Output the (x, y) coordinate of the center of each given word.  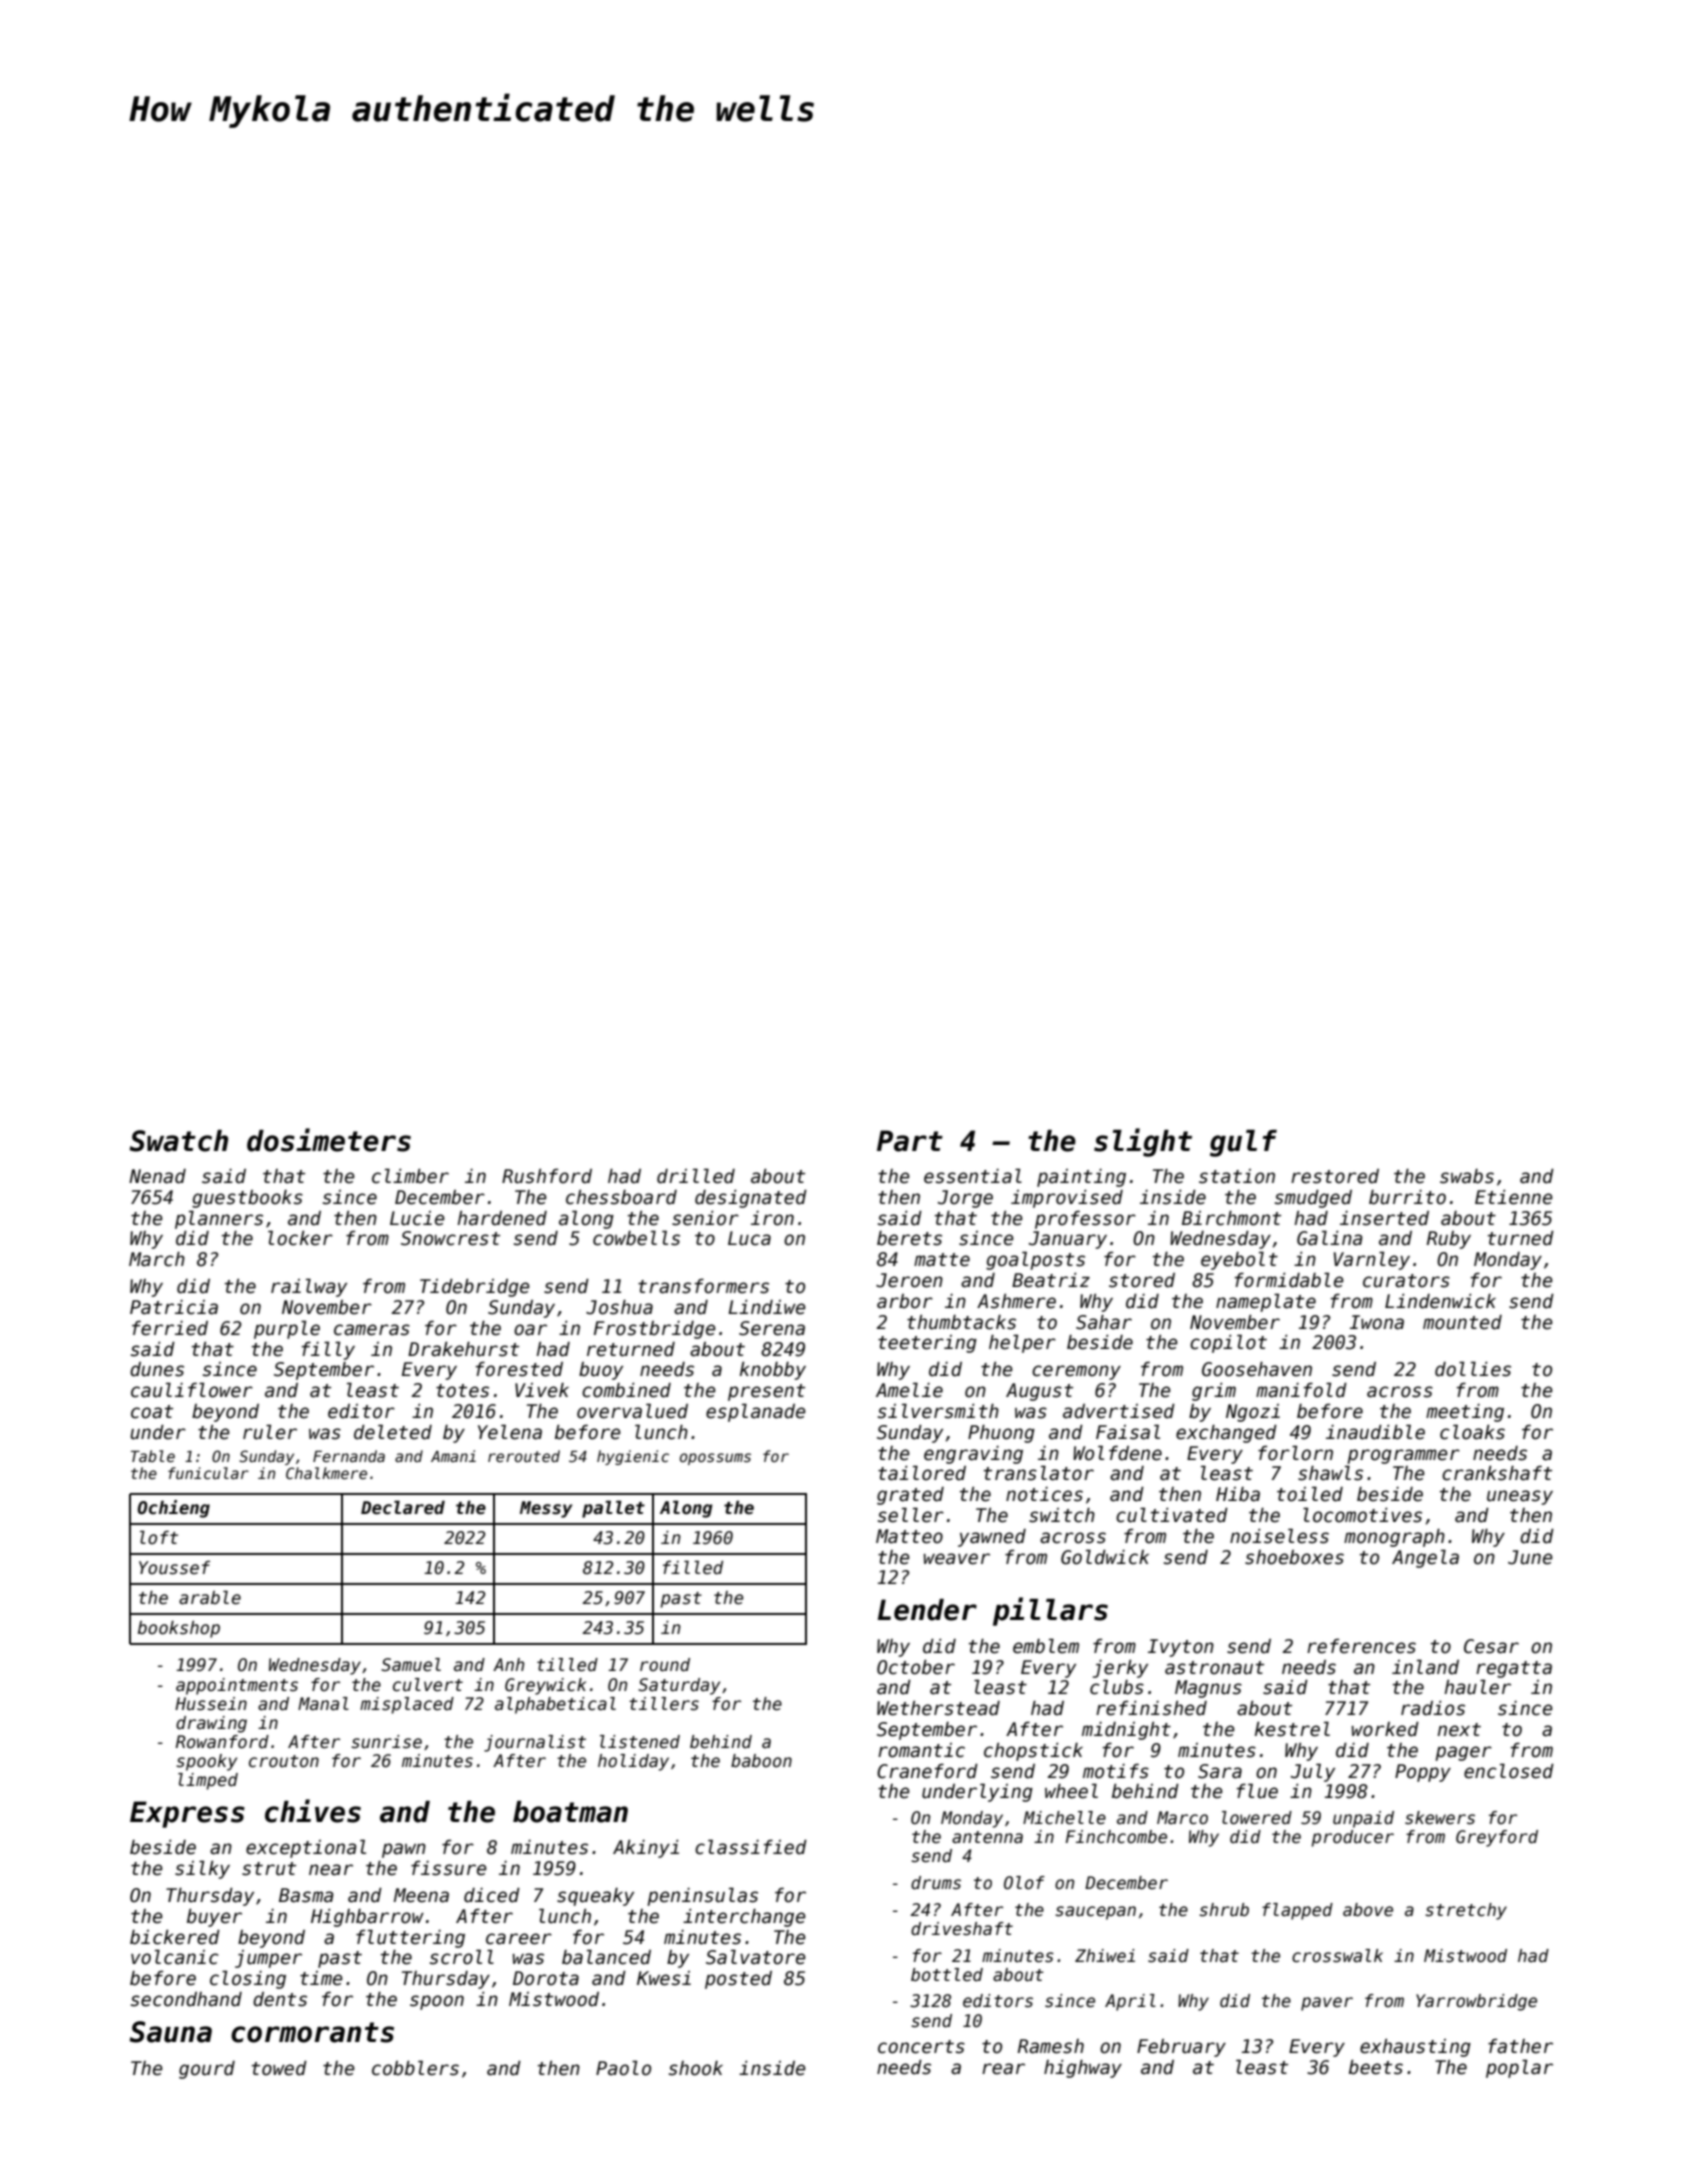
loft (159, 1537)
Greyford (1497, 1838)
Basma (306, 1895)
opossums (715, 1459)
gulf (1243, 1143)
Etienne (1514, 1197)
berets (909, 1238)
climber (410, 1176)
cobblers (415, 2068)
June (1530, 1557)
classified (751, 1847)
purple (287, 1329)
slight (1143, 1142)
